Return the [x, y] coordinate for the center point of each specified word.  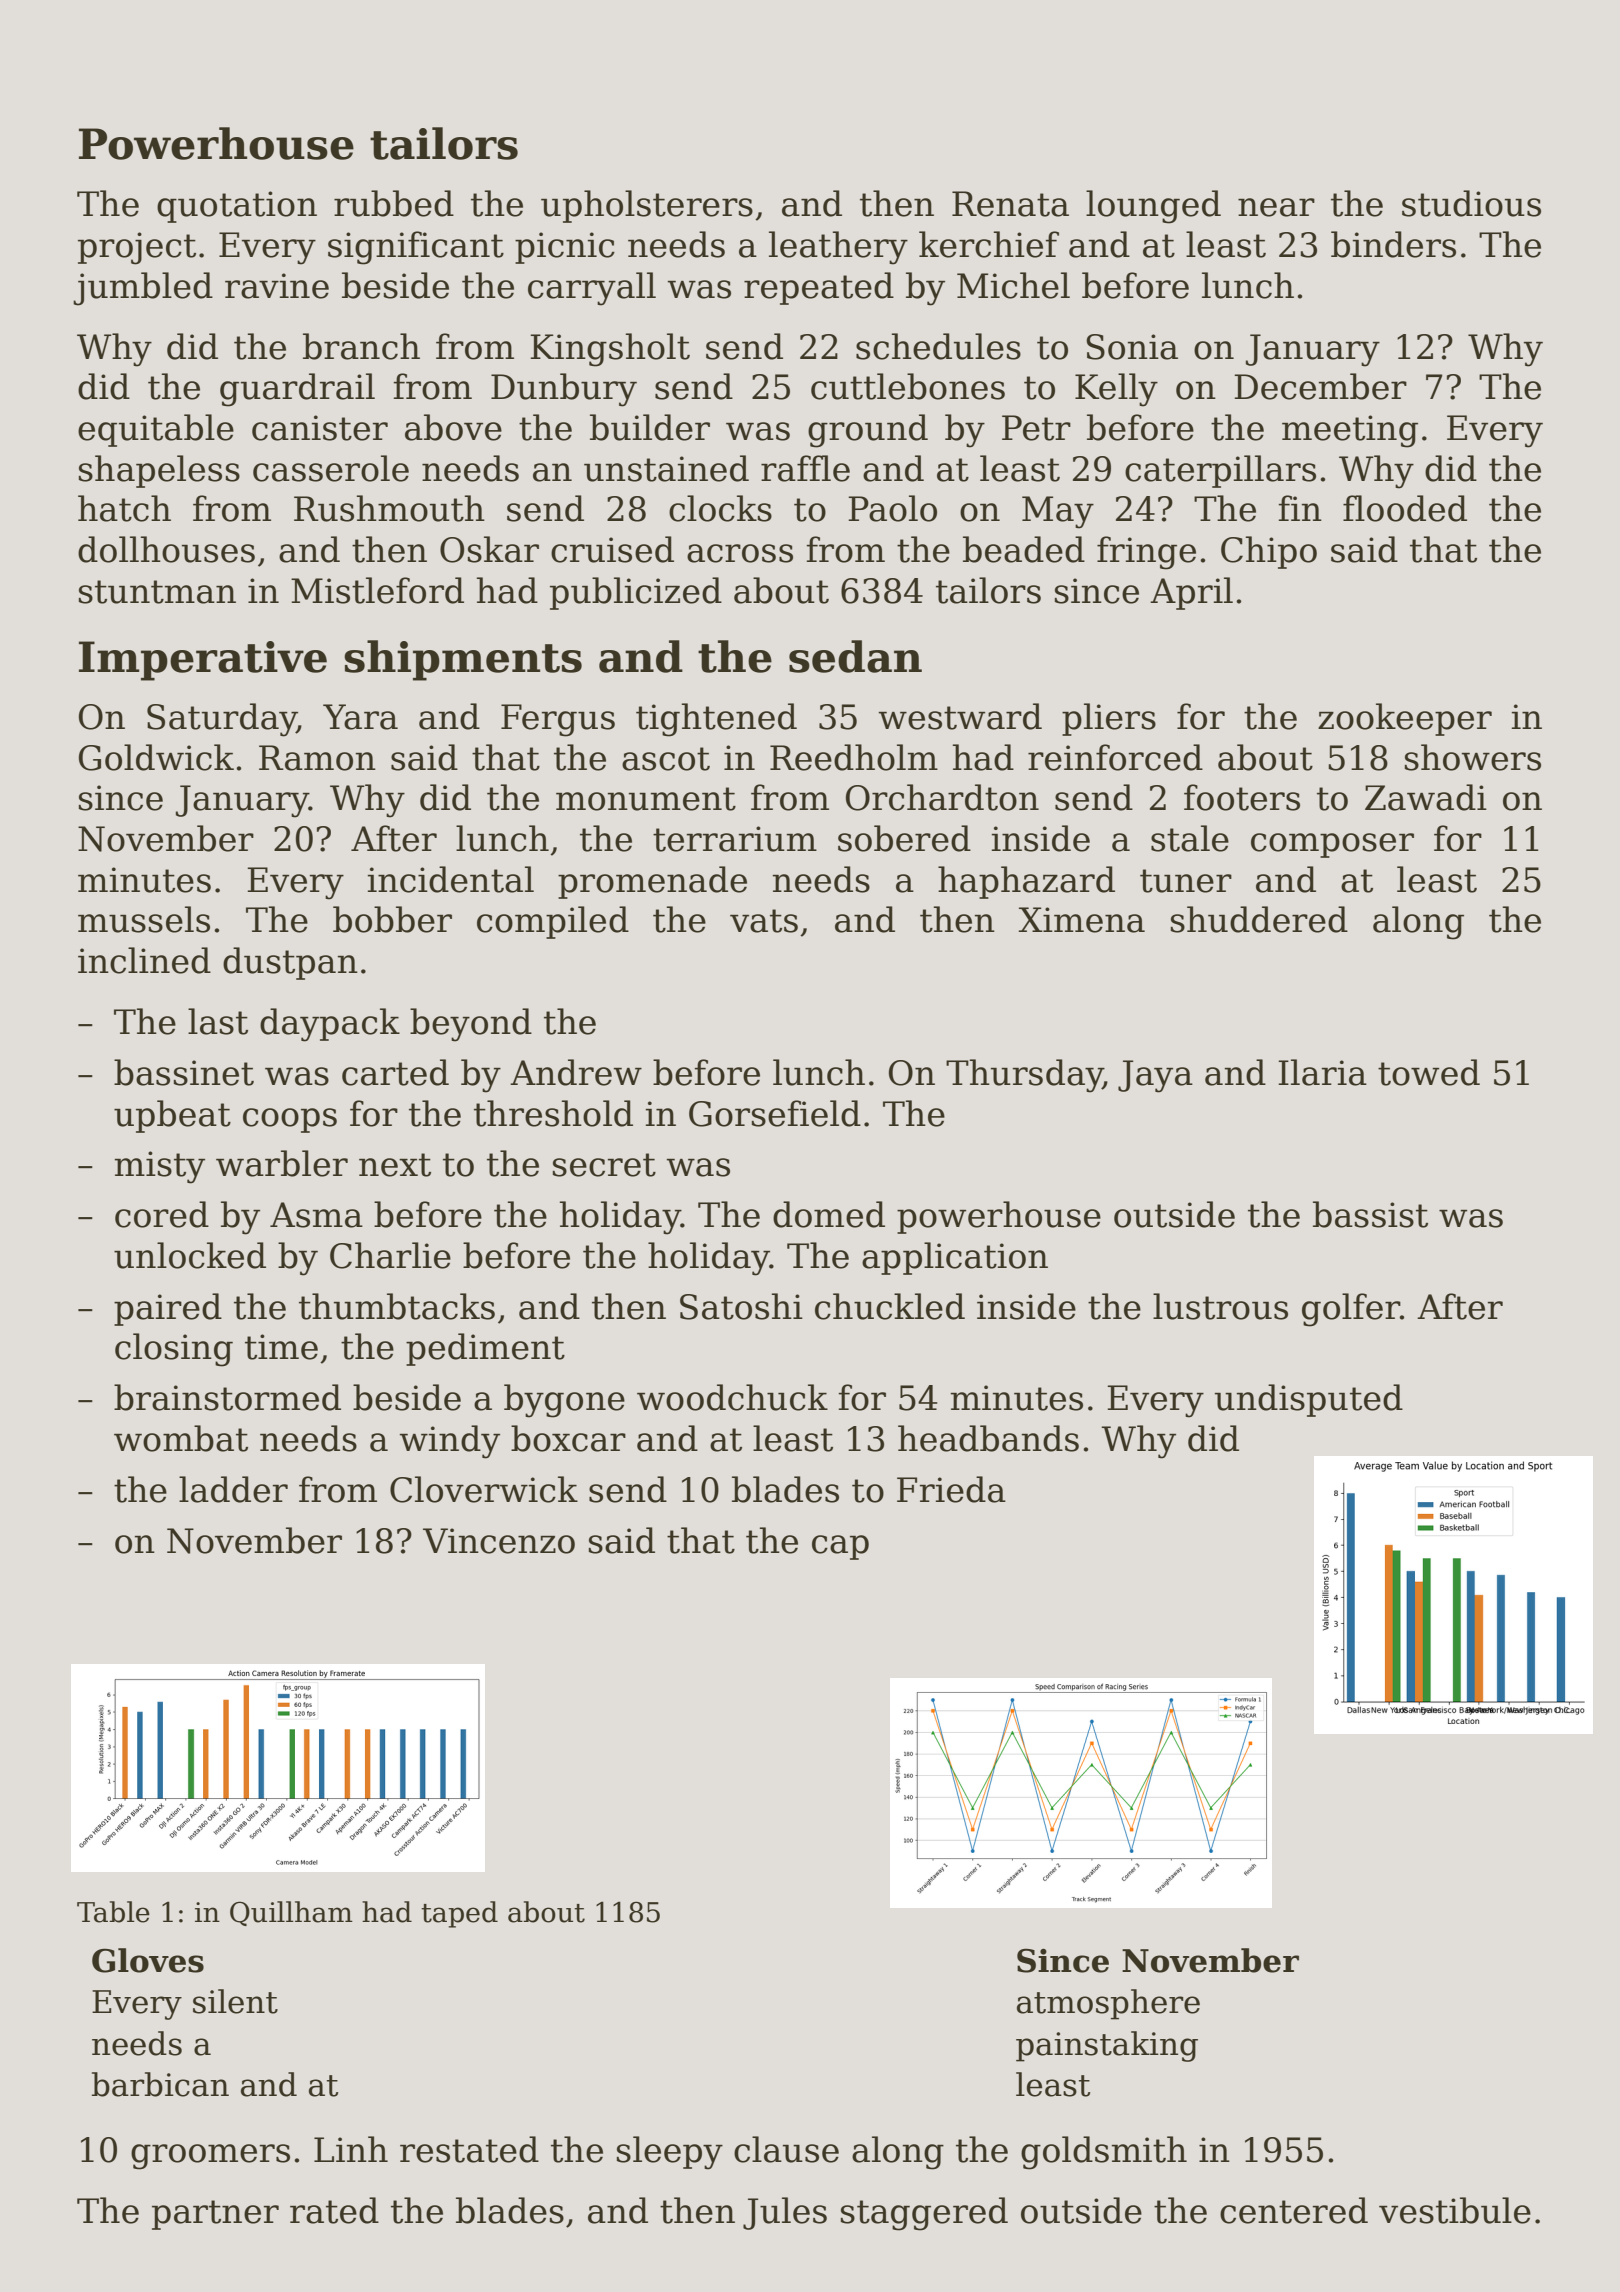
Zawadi [1426, 797]
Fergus [558, 720]
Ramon [317, 758]
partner [215, 2215]
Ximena [1082, 920]
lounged [1153, 207]
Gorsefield [775, 1113]
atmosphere [1108, 2004]
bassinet [184, 1072]
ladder [233, 1489]
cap [840, 1547]
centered [1294, 2210]
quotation [237, 207]
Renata [1010, 204]
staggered [924, 2214]
